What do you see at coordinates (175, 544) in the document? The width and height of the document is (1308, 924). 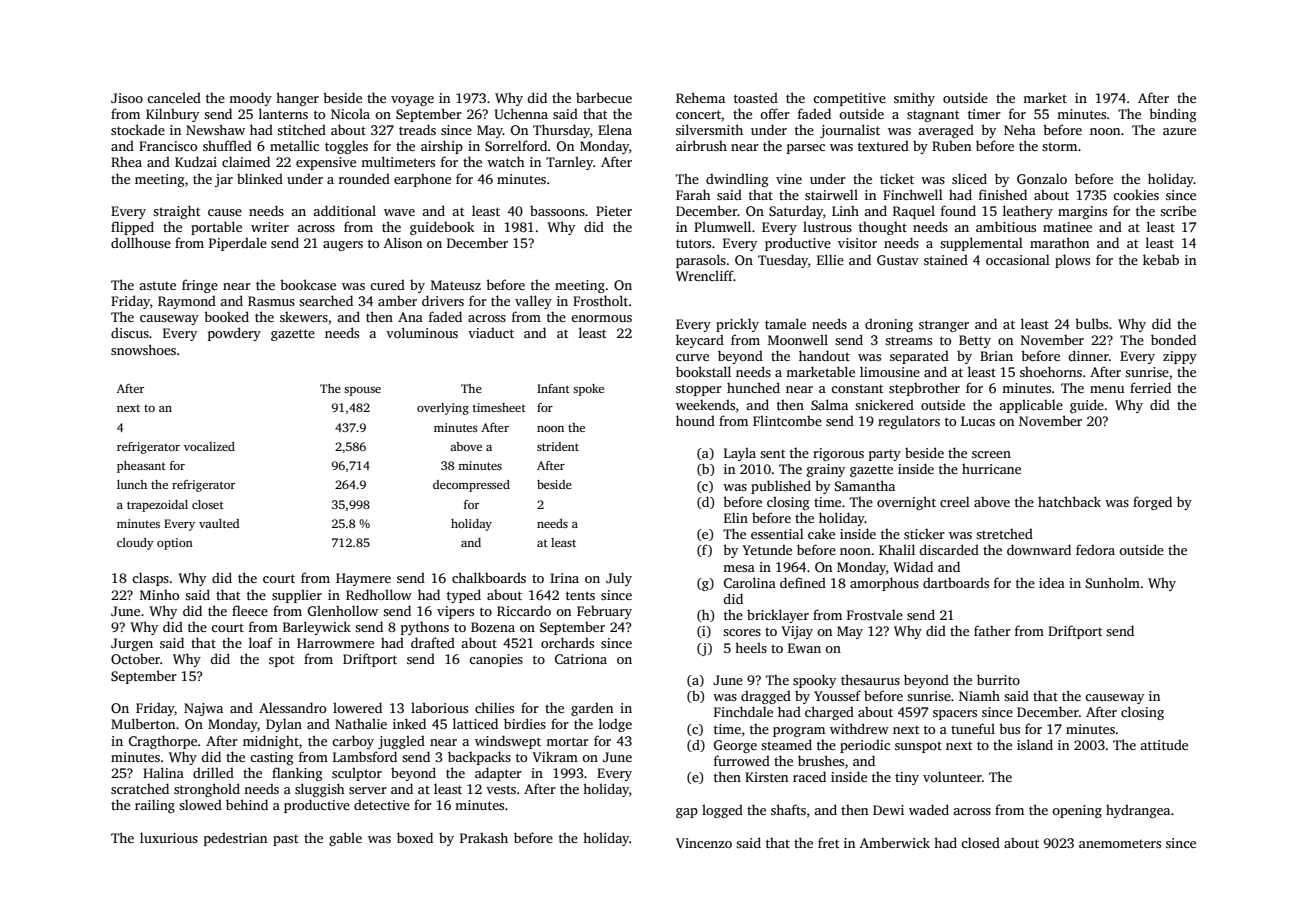 I see `option` at bounding box center [175, 544].
